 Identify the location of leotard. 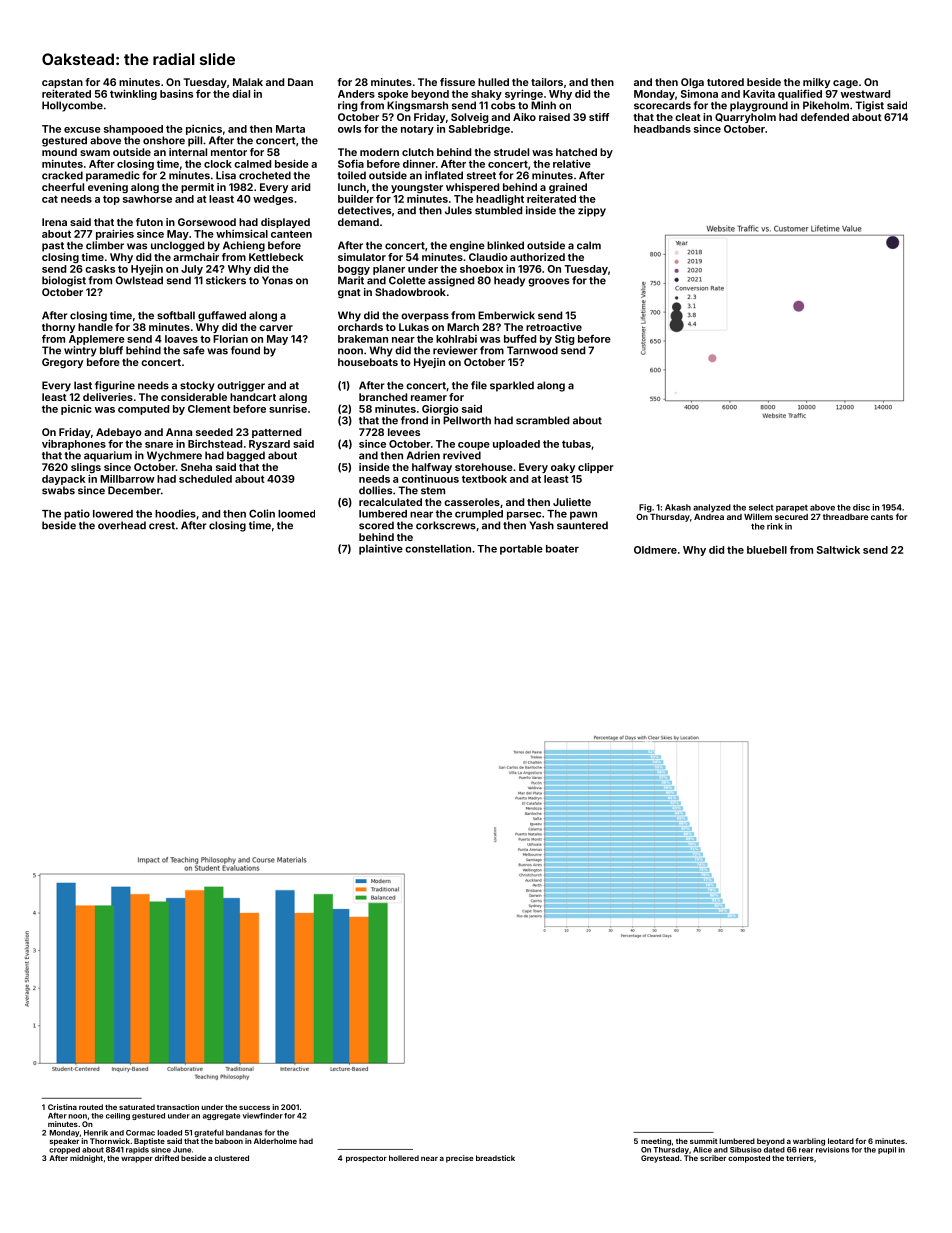
(841, 1141).
